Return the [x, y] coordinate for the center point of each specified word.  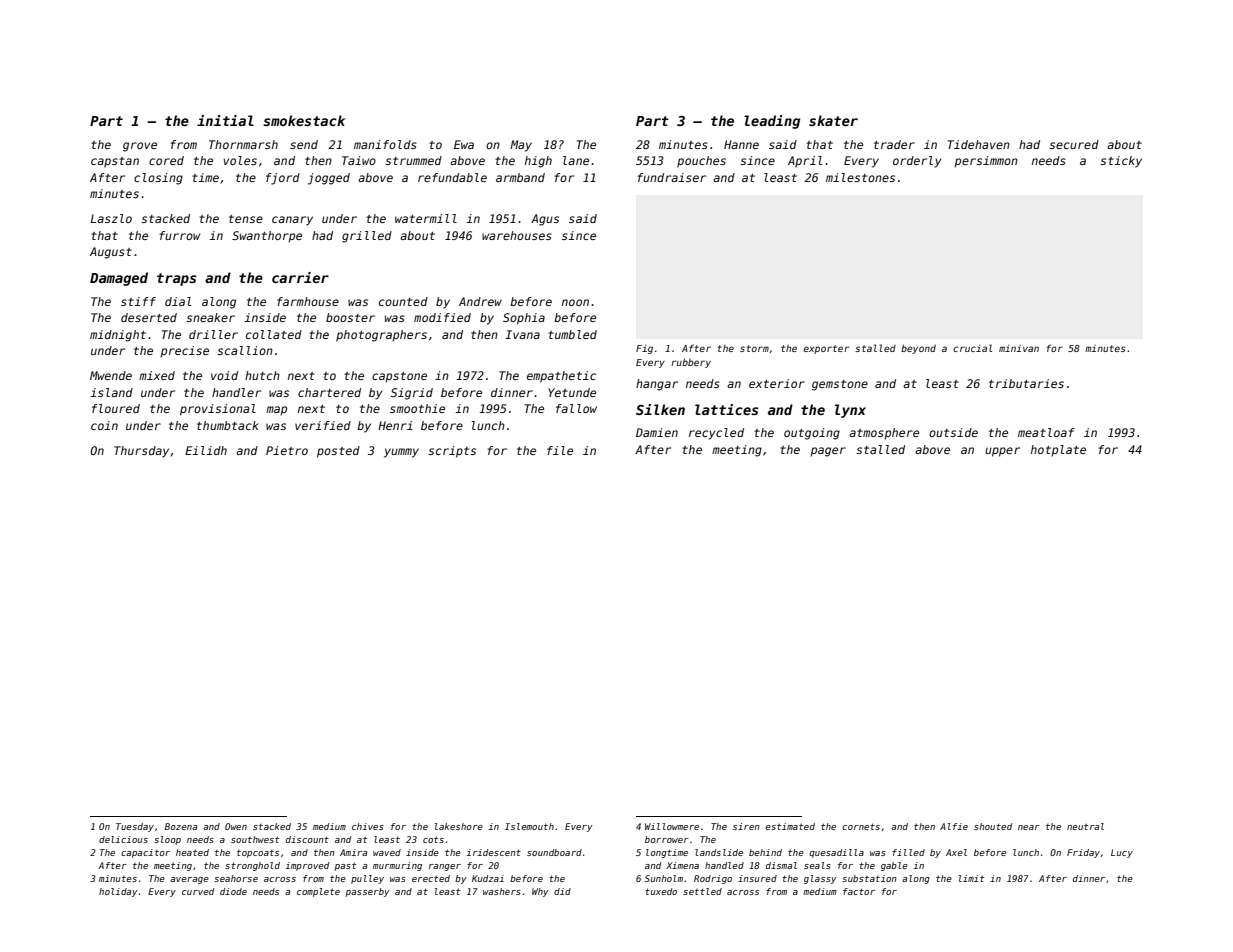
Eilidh [206, 450]
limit [971, 878]
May [521, 146]
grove [140, 147]
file [560, 450]
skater [833, 120]
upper [1002, 452]
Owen [236, 826]
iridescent [493, 852]
